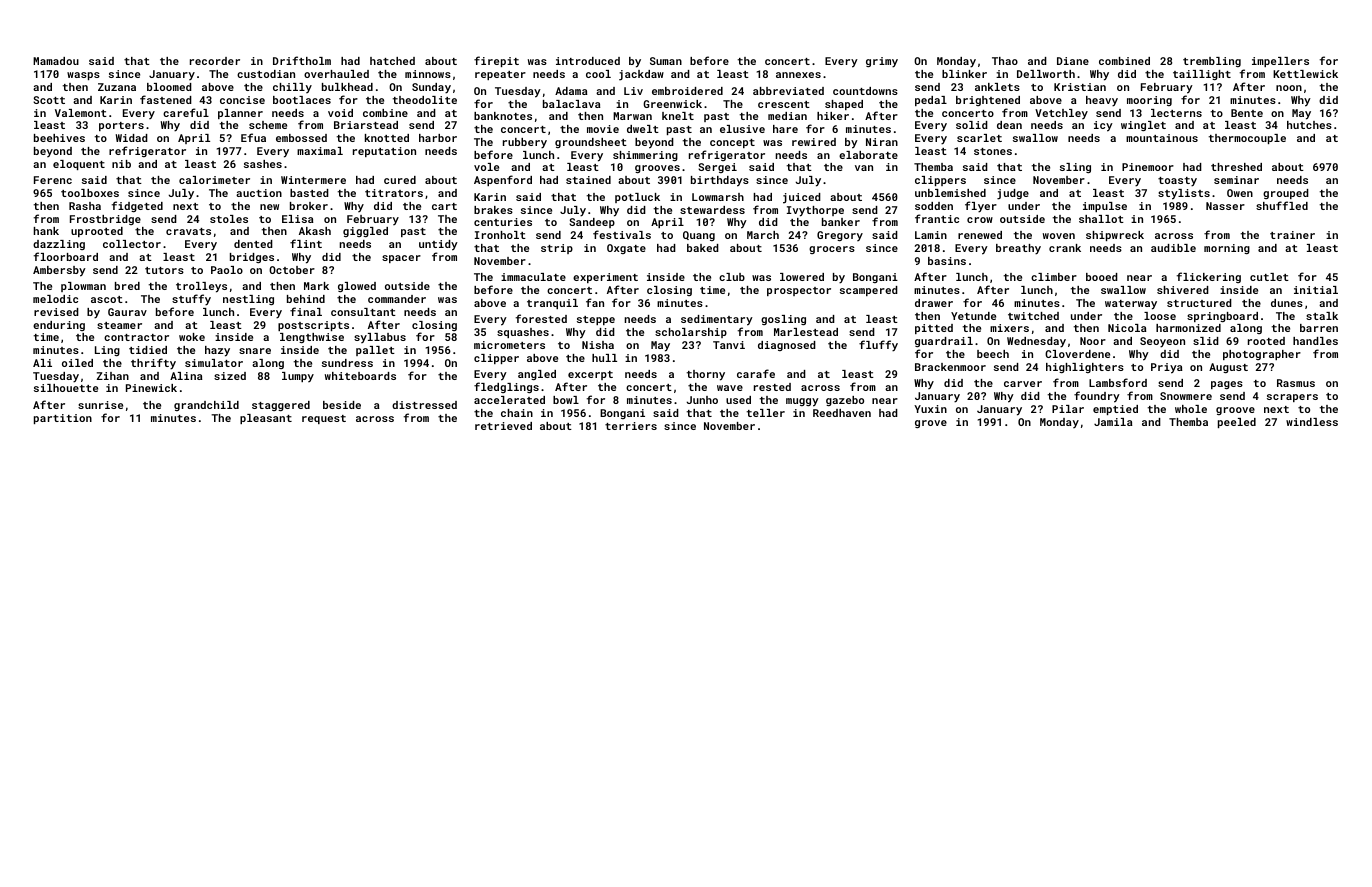  What do you see at coordinates (281, 406) in the screenshot?
I see `staggered` at bounding box center [281, 406].
